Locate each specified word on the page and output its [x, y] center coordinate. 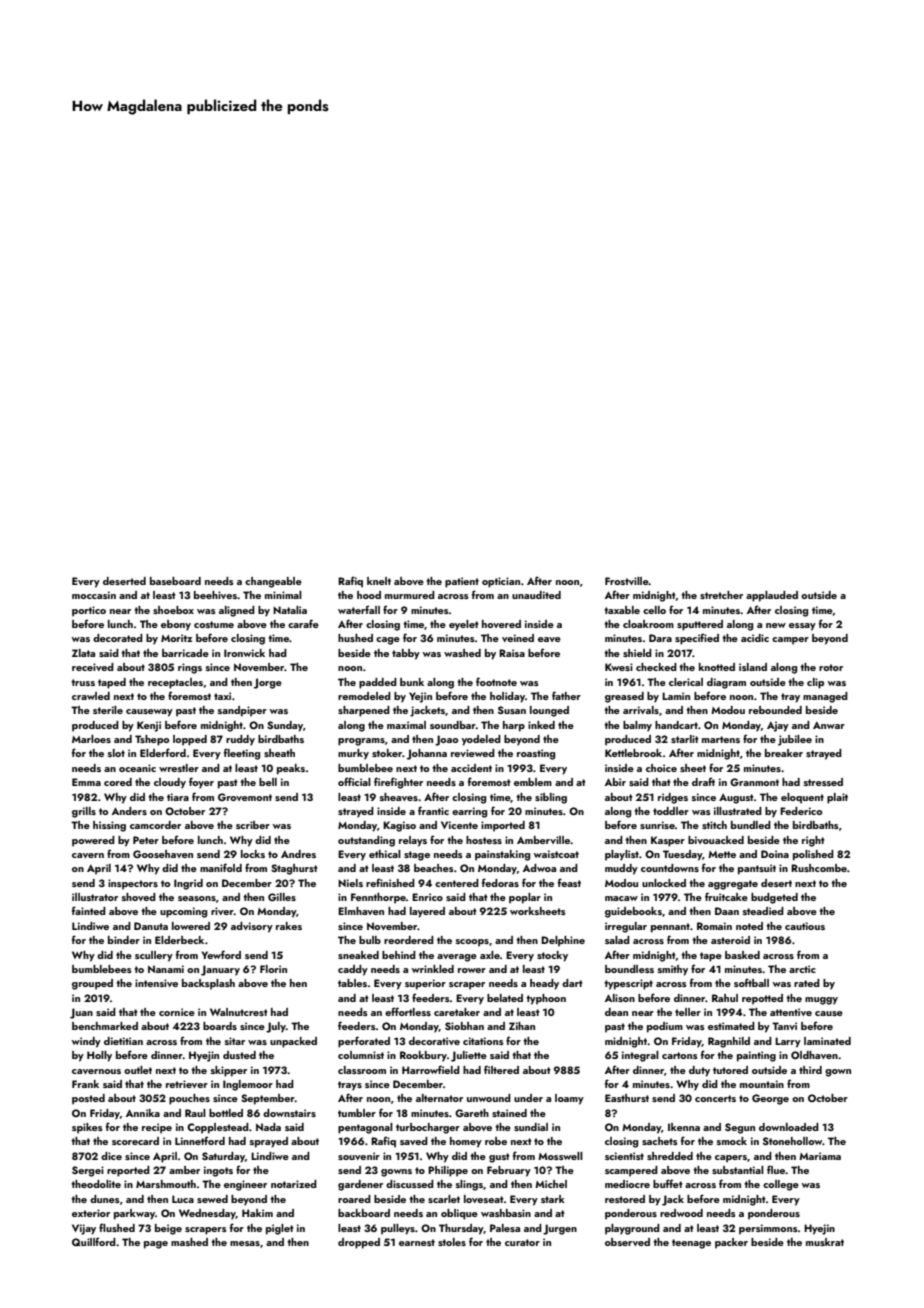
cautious [805, 926]
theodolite [96, 1184]
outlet [138, 1070]
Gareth [472, 1113]
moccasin [94, 595]
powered [93, 841]
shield [637, 653]
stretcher [721, 595]
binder [124, 940]
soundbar [453, 725]
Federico [801, 811]
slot [116, 753]
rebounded [775, 710]
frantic [433, 810]
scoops [472, 943]
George [770, 1099]
